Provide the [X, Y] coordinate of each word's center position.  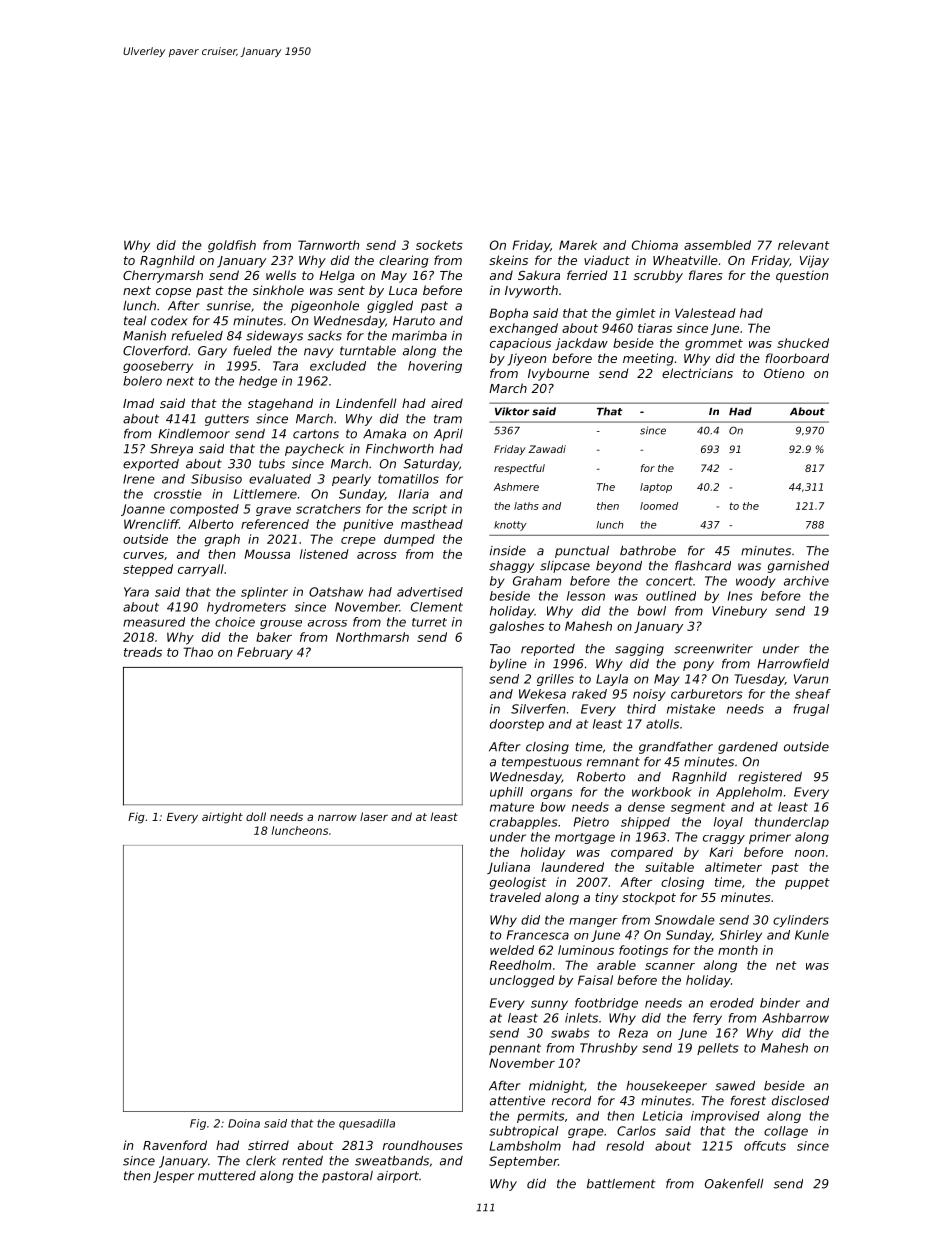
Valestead [705, 313]
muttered [227, 1176]
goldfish [232, 246]
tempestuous [542, 763]
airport [398, 1177]
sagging [639, 650]
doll [256, 816]
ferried [587, 275]
